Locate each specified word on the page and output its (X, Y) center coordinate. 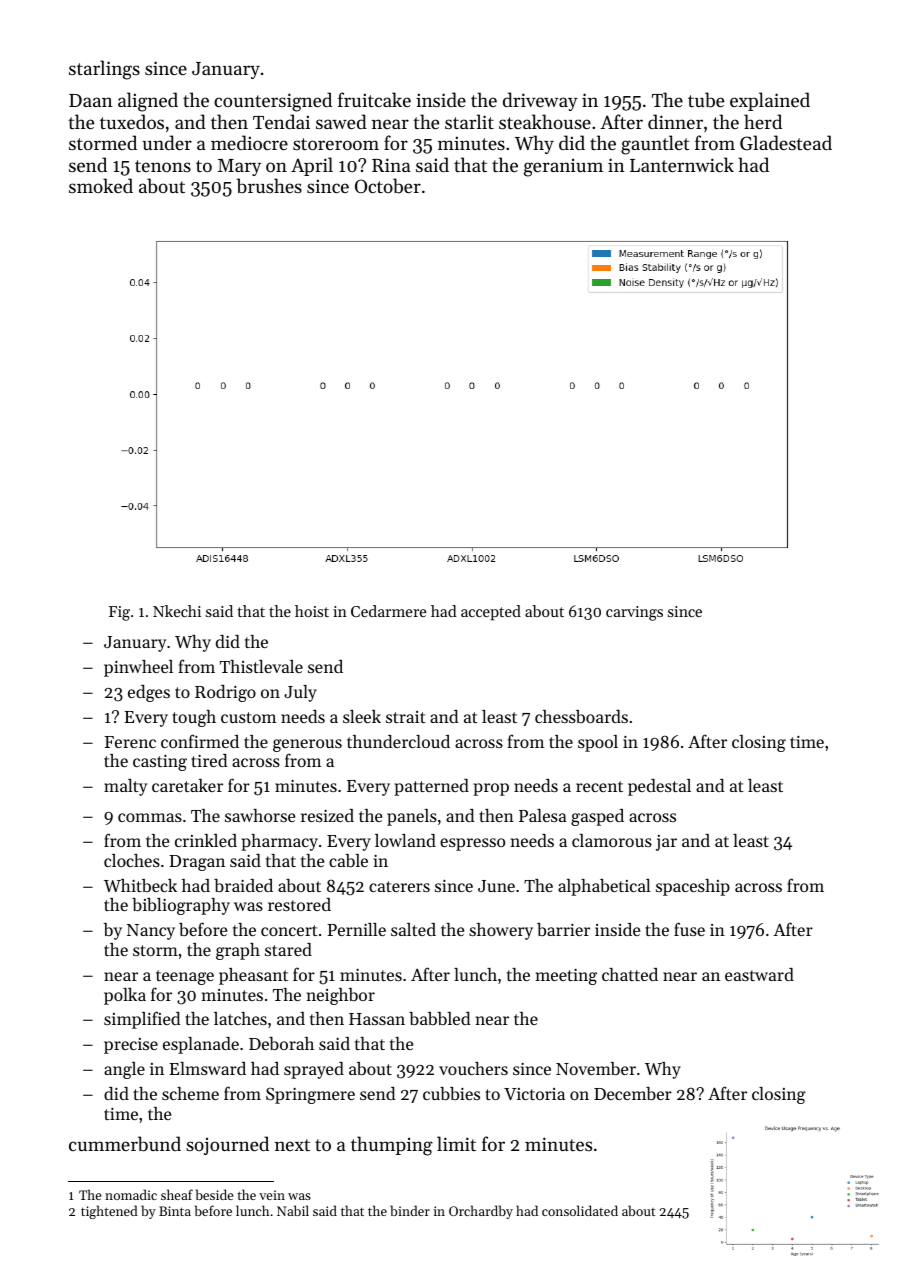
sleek (362, 716)
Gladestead (786, 143)
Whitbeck (140, 885)
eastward (759, 974)
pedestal (659, 787)
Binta (175, 1211)
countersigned (273, 102)
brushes (269, 185)
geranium (563, 167)
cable (348, 860)
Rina (391, 165)
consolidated (580, 1210)
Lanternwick (682, 164)
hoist (312, 611)
